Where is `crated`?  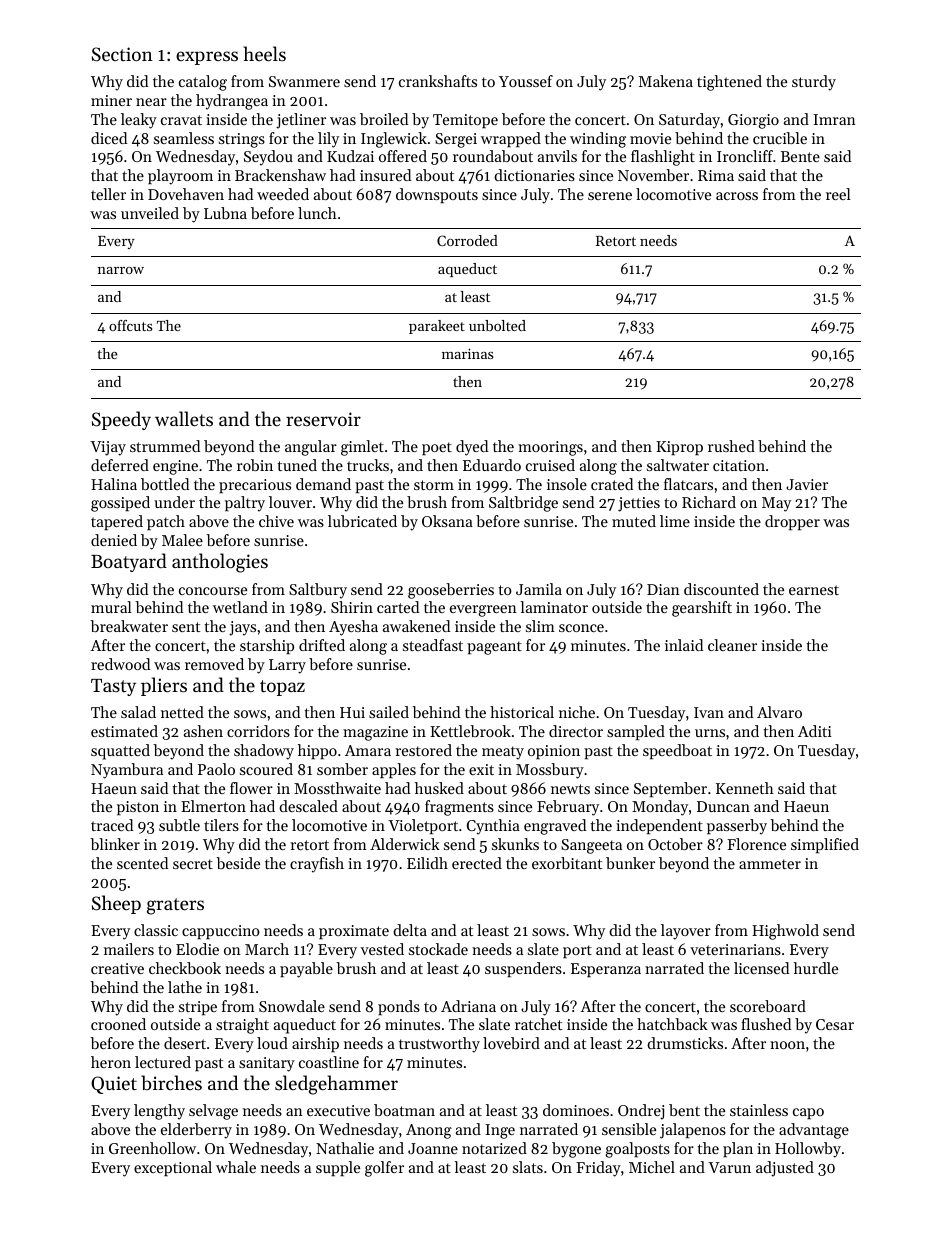
crated is located at coordinates (612, 484).
